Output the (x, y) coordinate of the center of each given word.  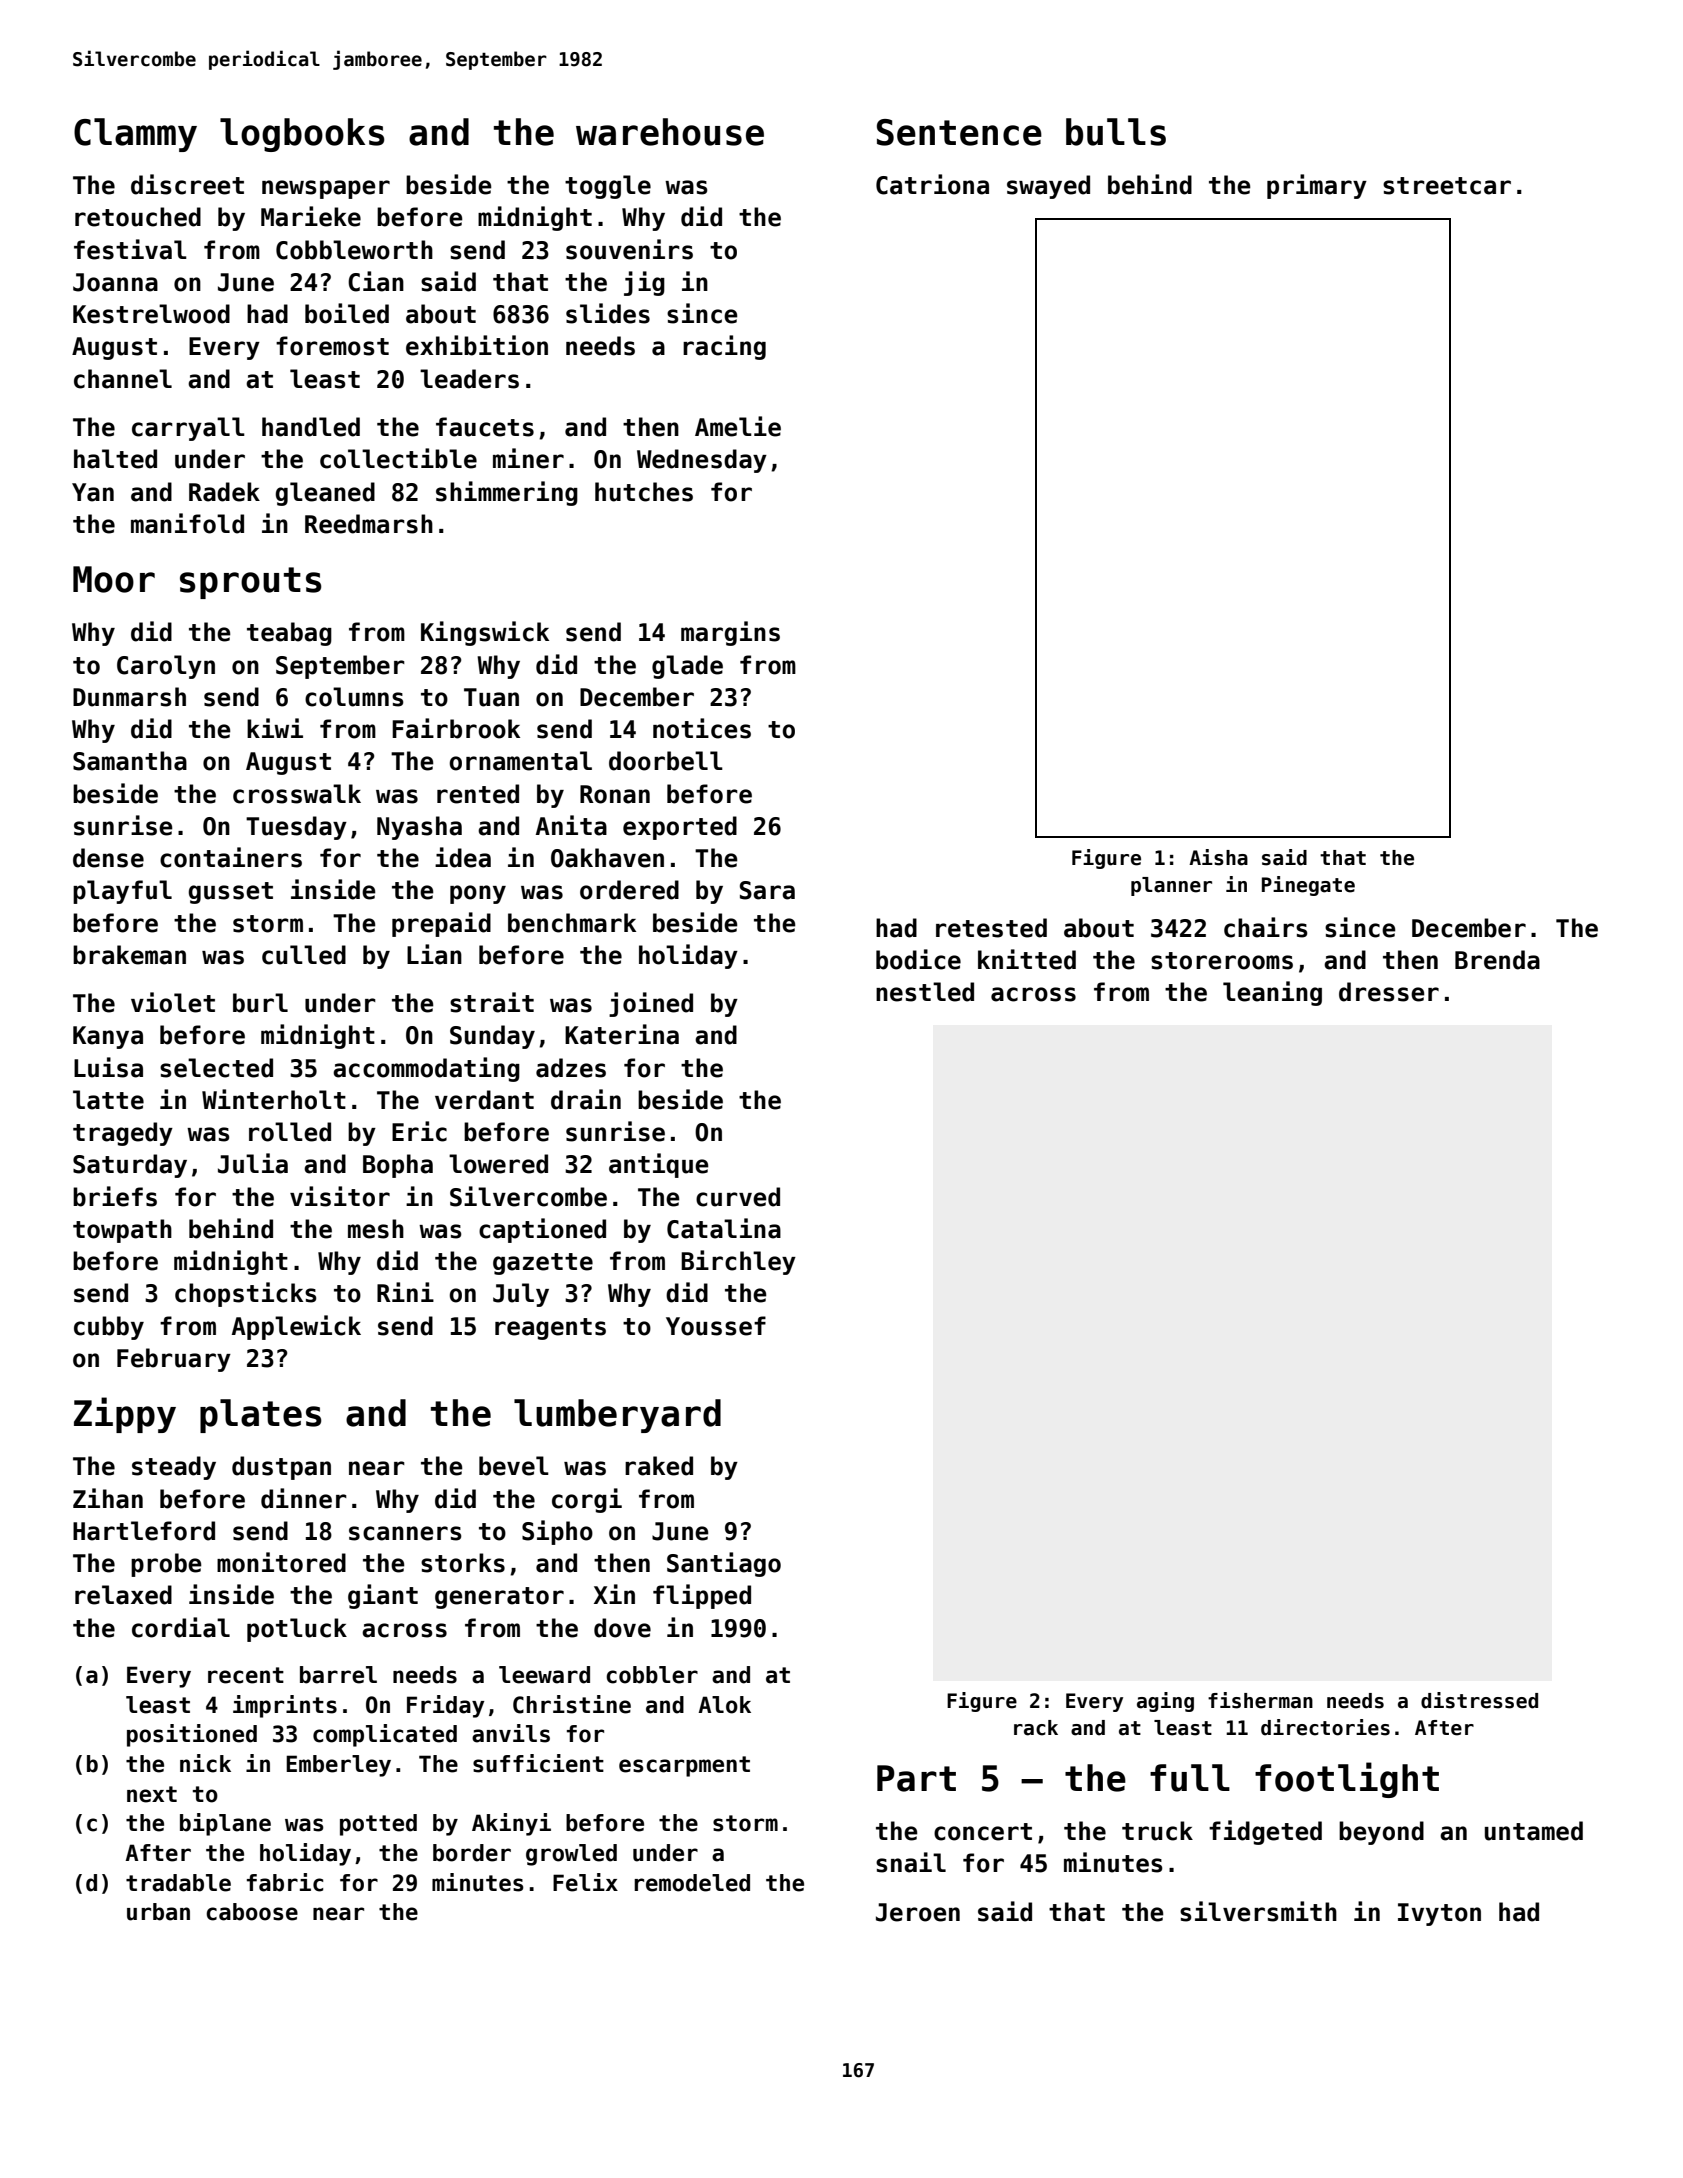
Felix (585, 1882)
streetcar (1447, 186)
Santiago (724, 1564)
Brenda (1497, 960)
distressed (1479, 1700)
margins (730, 633)
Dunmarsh (129, 697)
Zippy (125, 1415)
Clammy (135, 135)
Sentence (959, 132)
